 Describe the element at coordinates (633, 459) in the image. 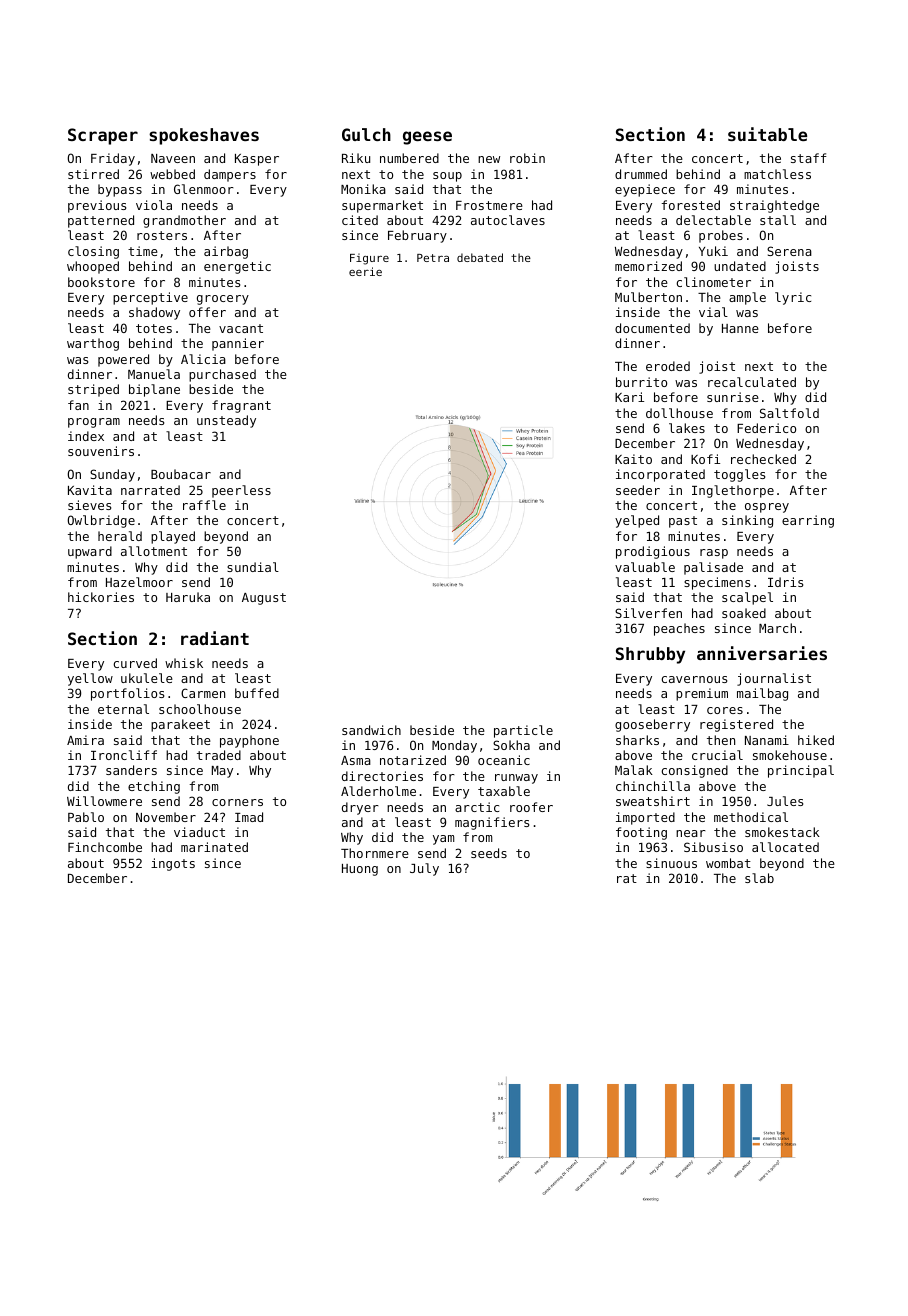

I see `Kaito` at that location.
